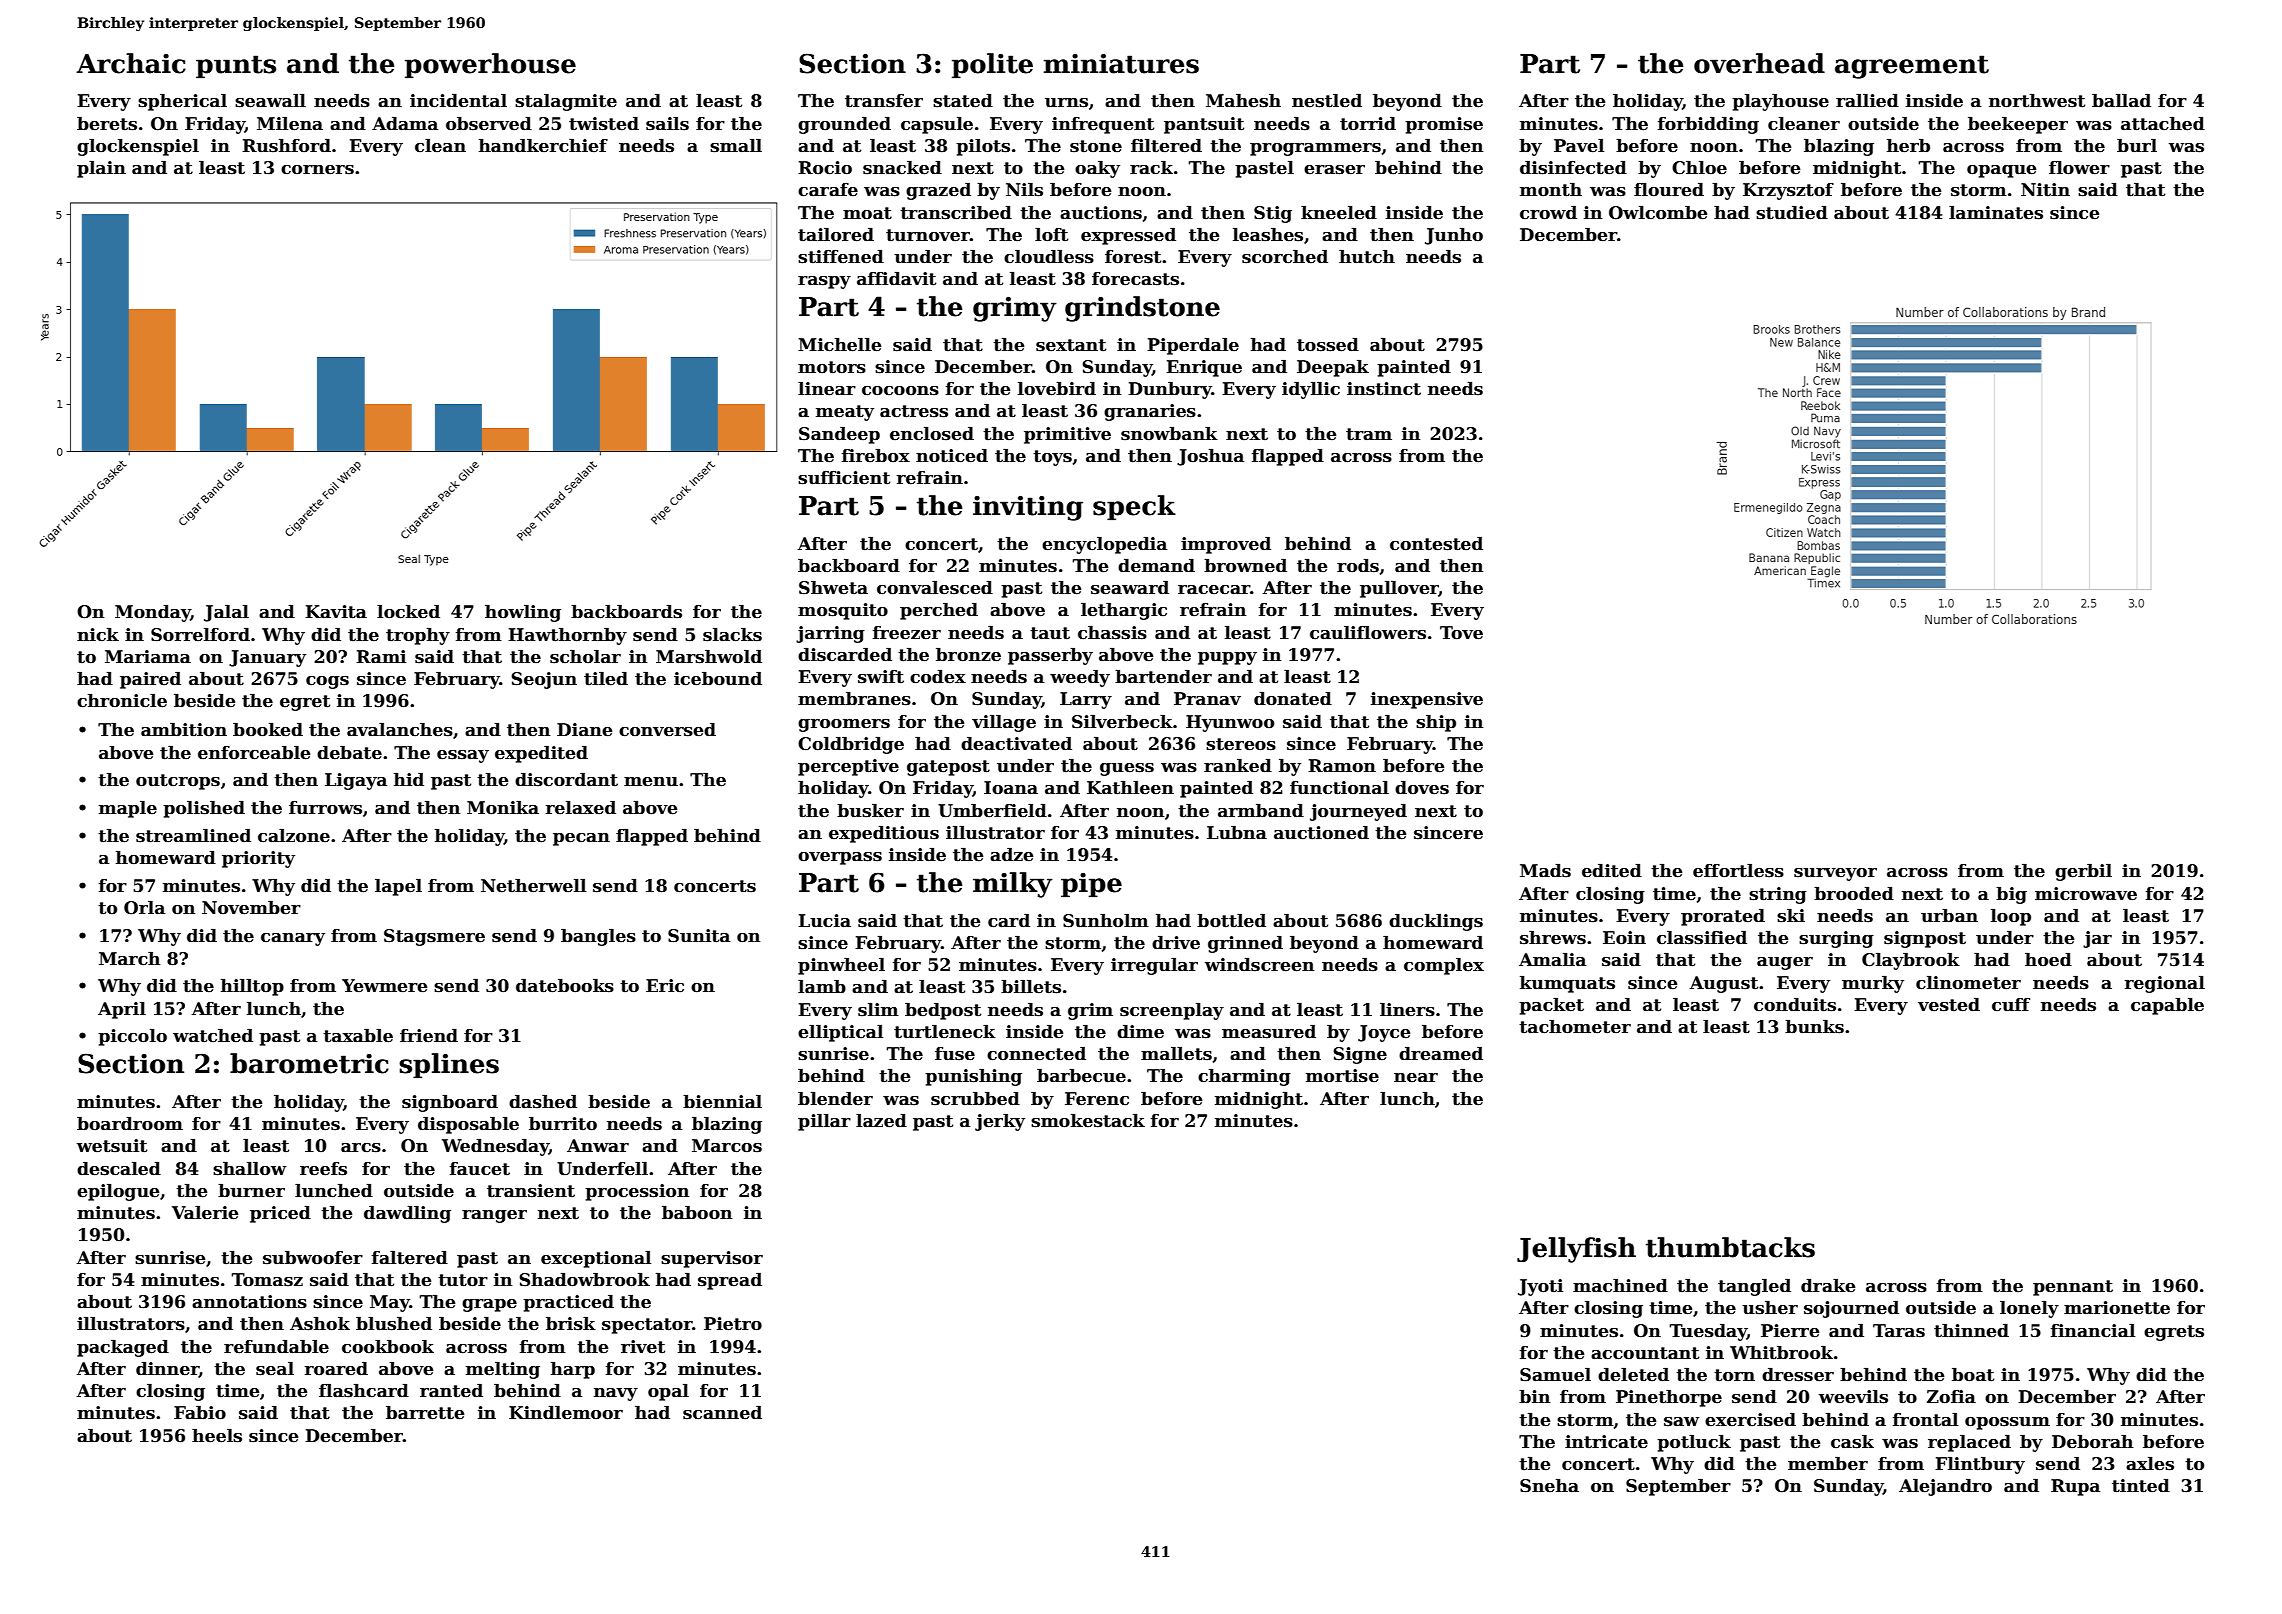  What do you see at coordinates (1121, 64) in the page?
I see `miniatures` at bounding box center [1121, 64].
